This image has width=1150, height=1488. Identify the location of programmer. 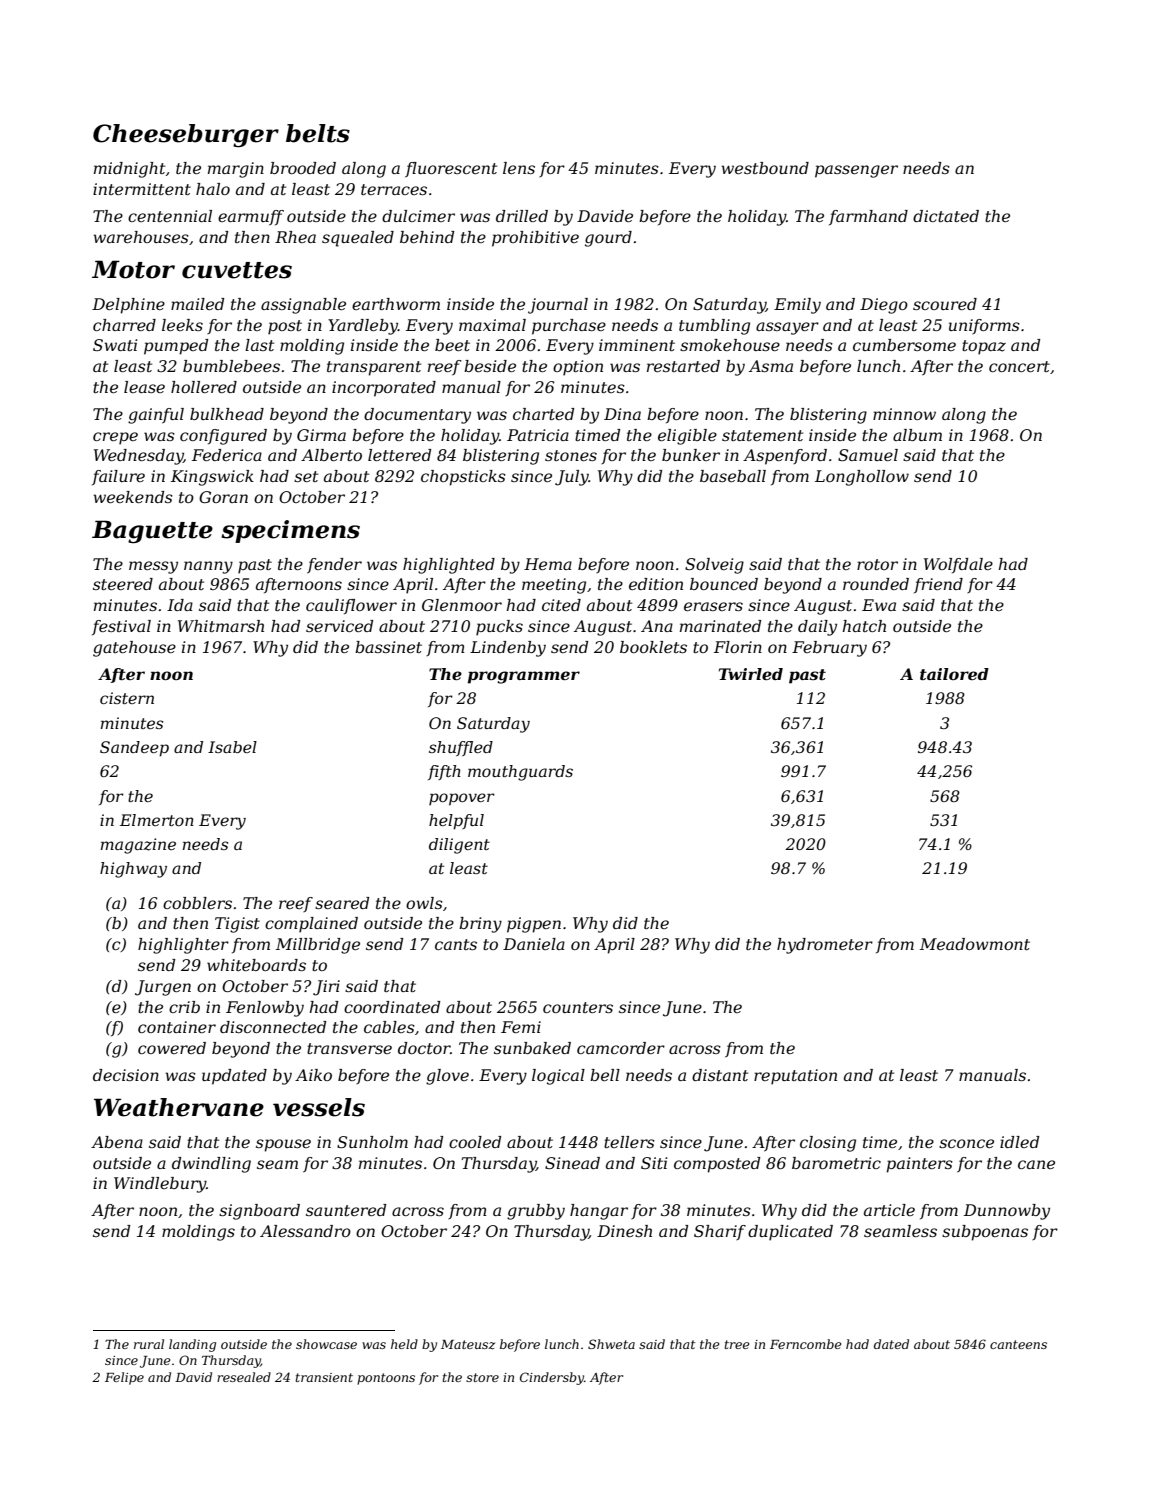
(524, 677).
